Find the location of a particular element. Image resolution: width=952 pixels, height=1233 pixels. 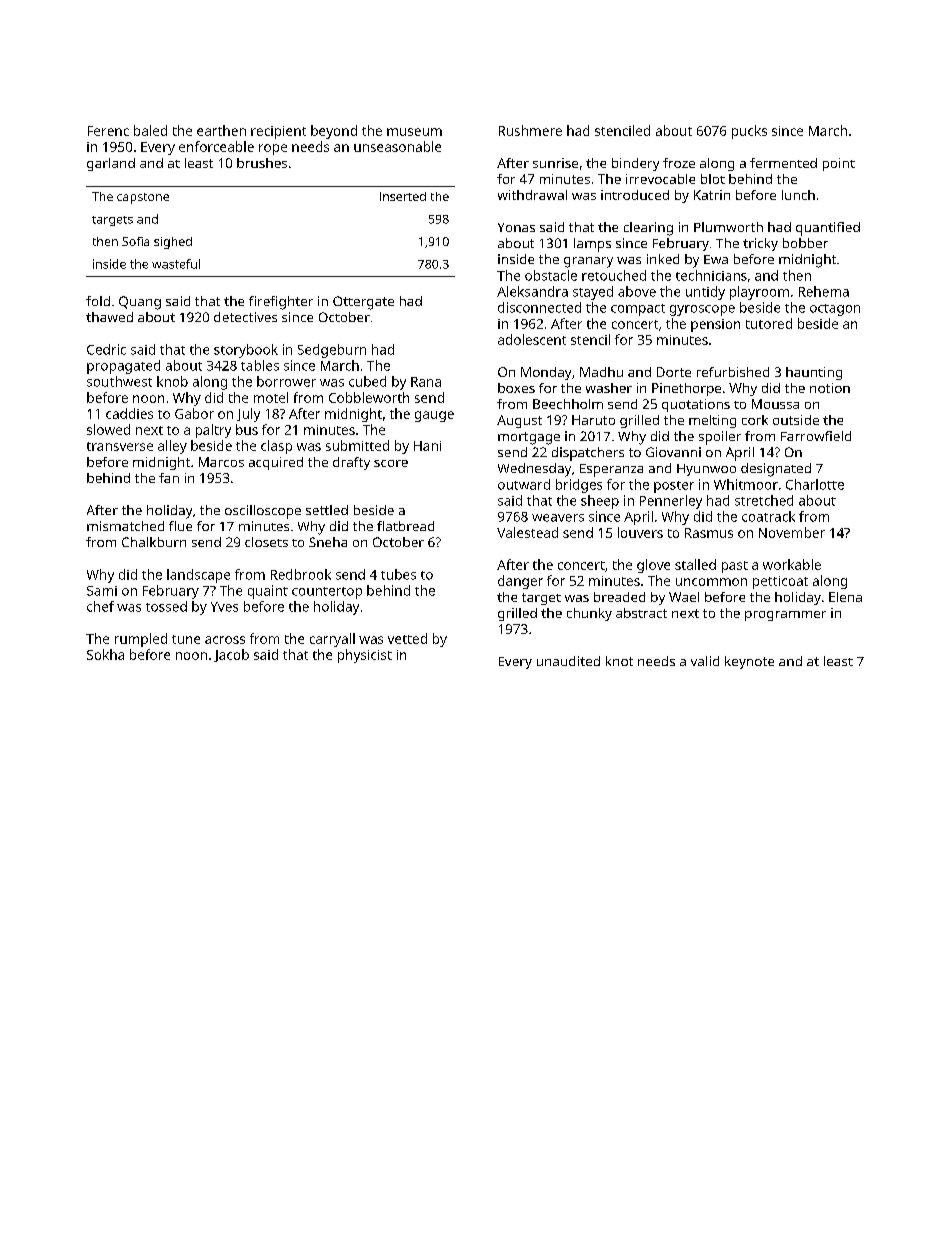

physicist is located at coordinates (365, 656).
